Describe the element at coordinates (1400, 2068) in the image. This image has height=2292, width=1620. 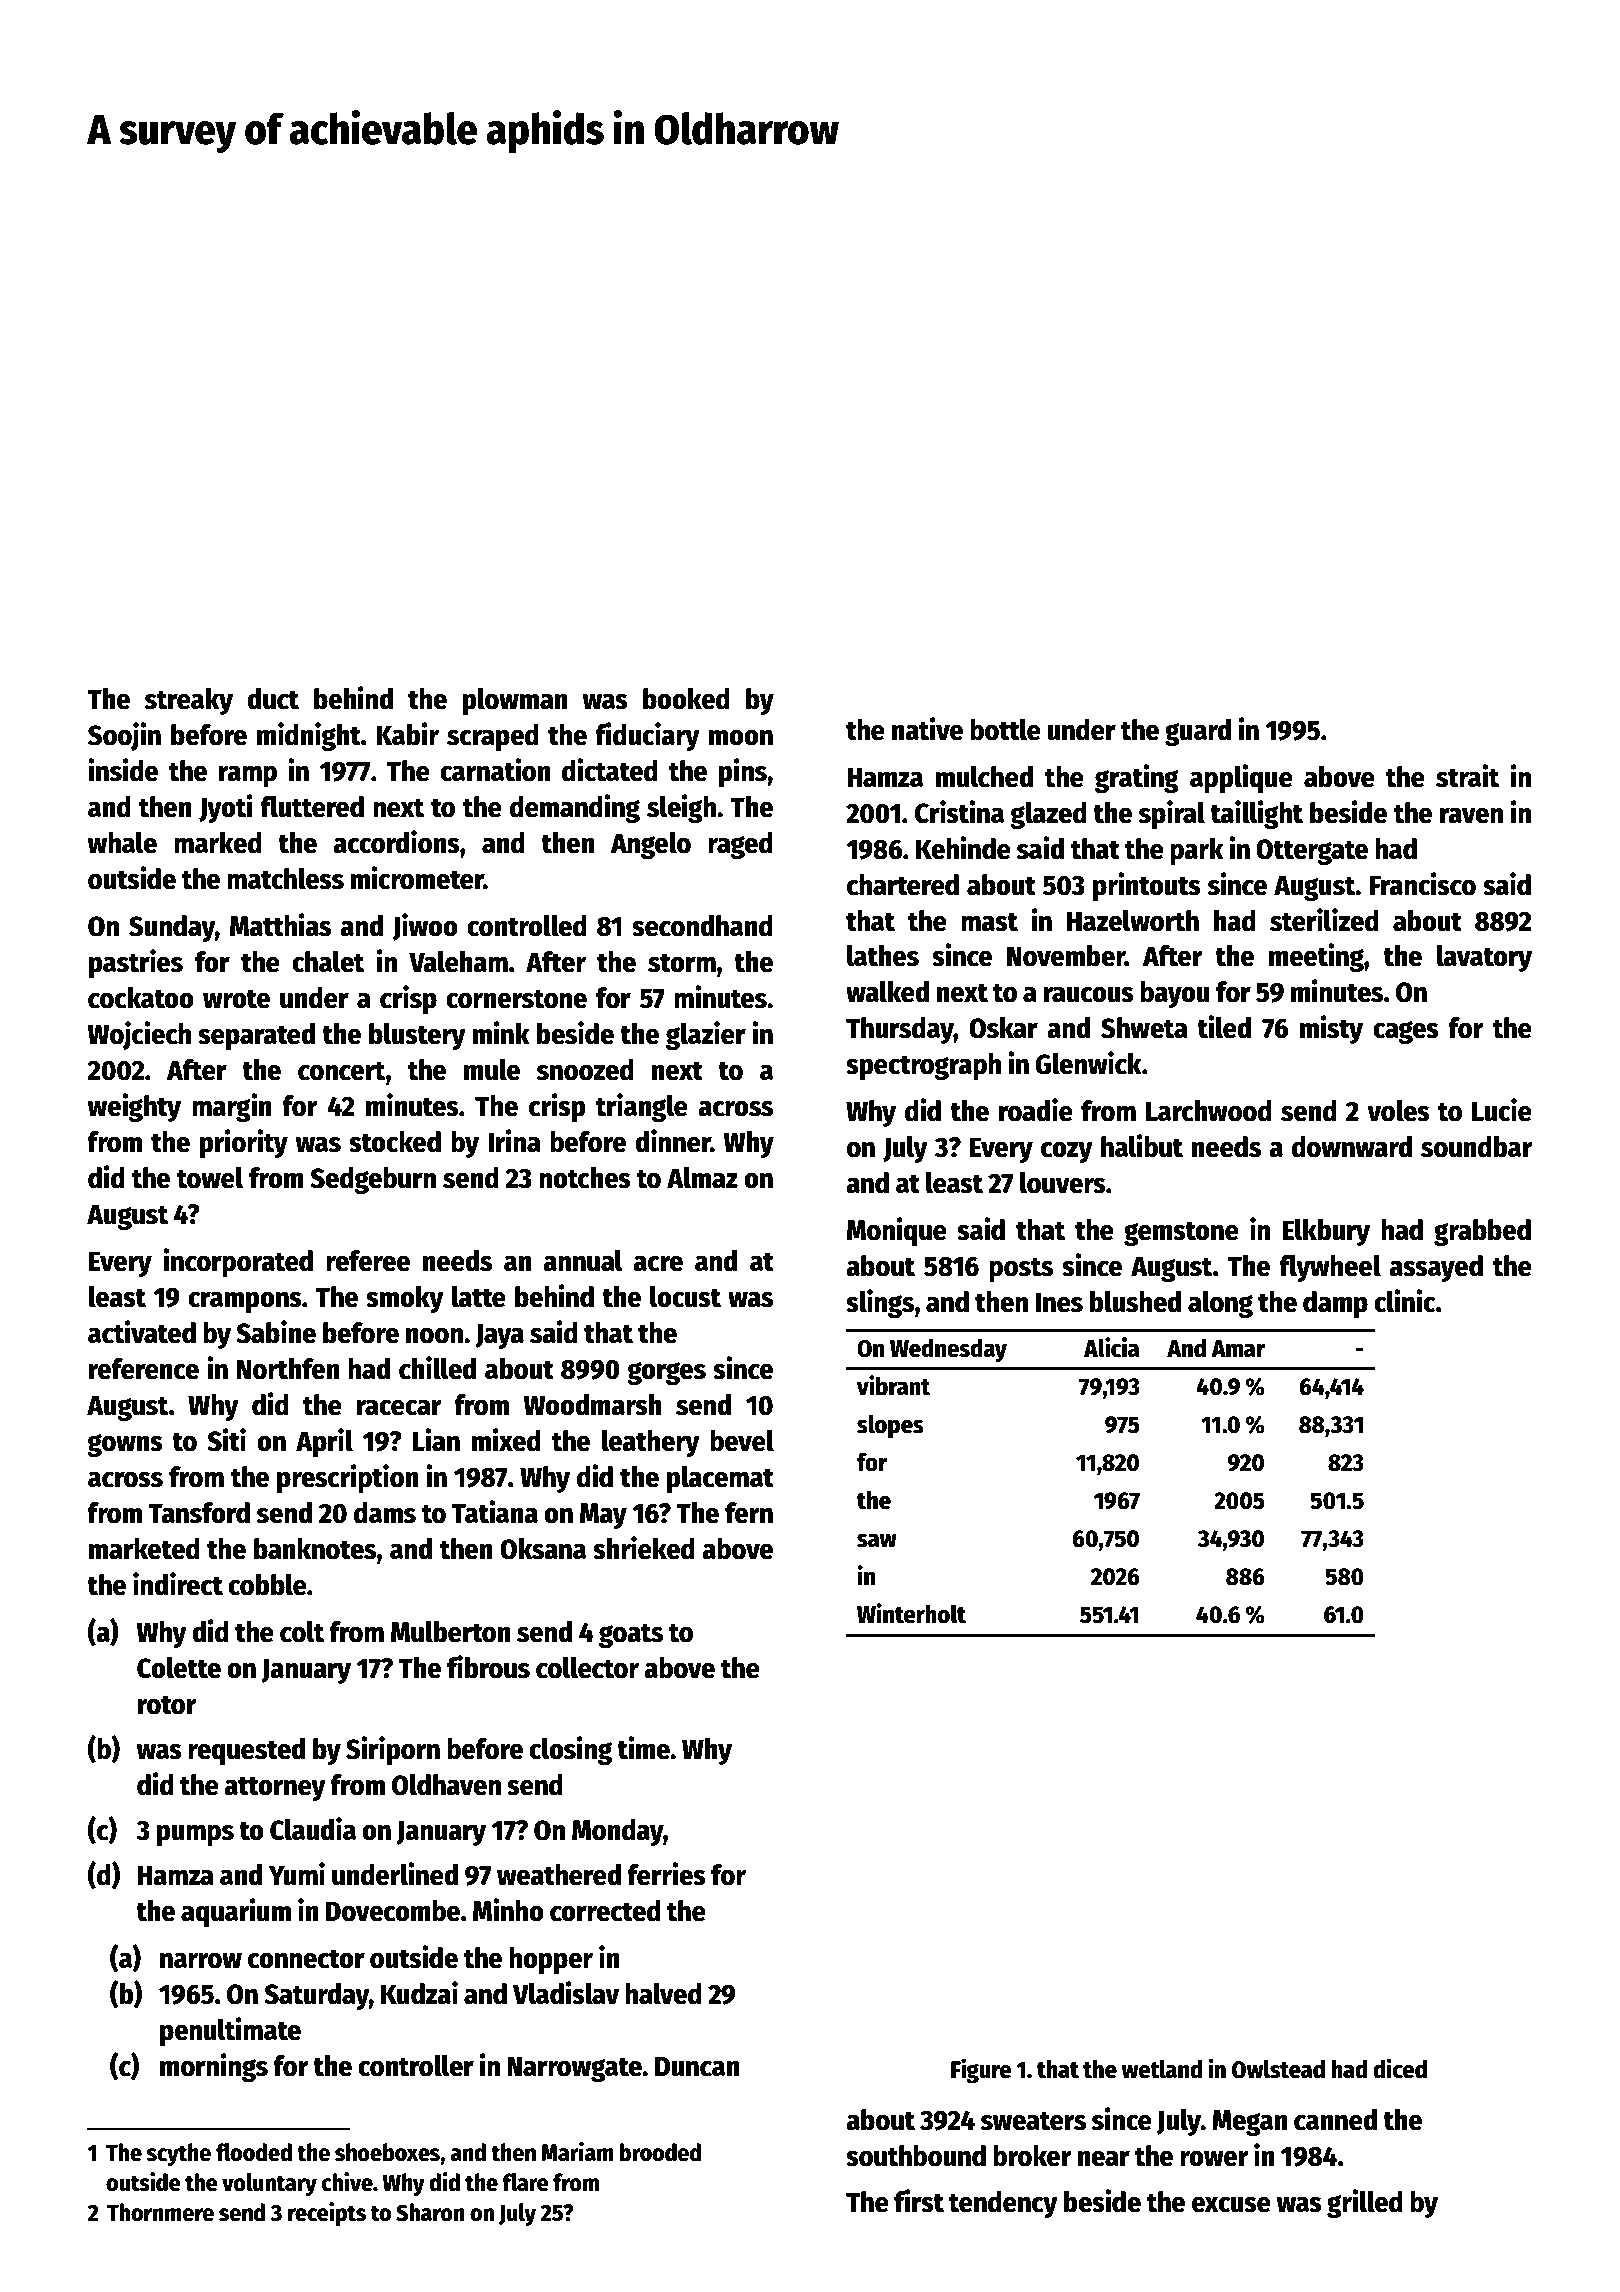
I see `diced` at that location.
